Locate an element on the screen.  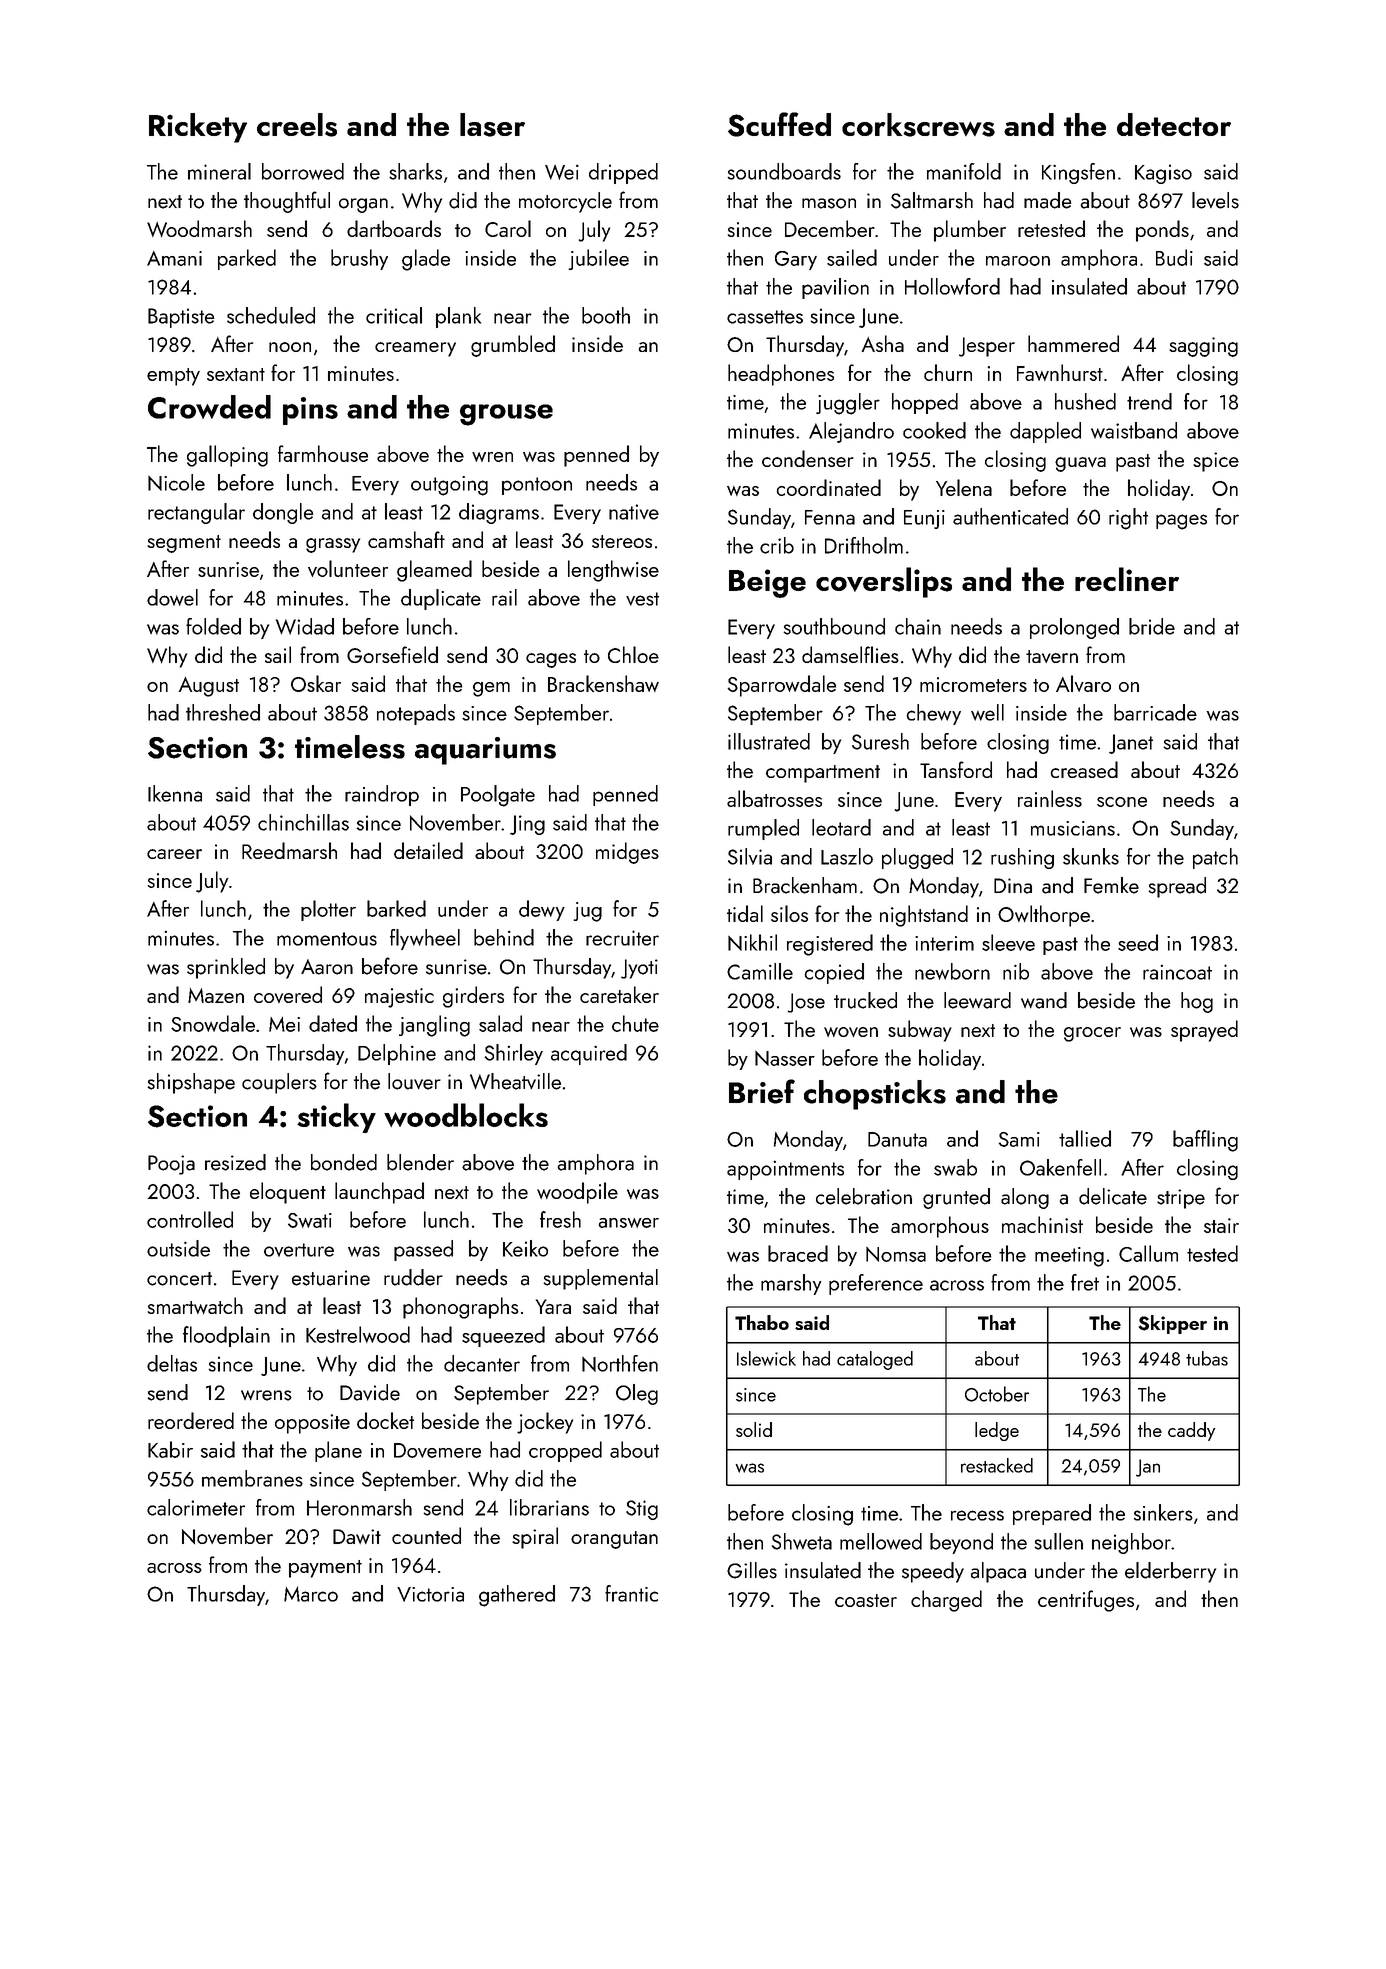
payment is located at coordinates (325, 1569).
